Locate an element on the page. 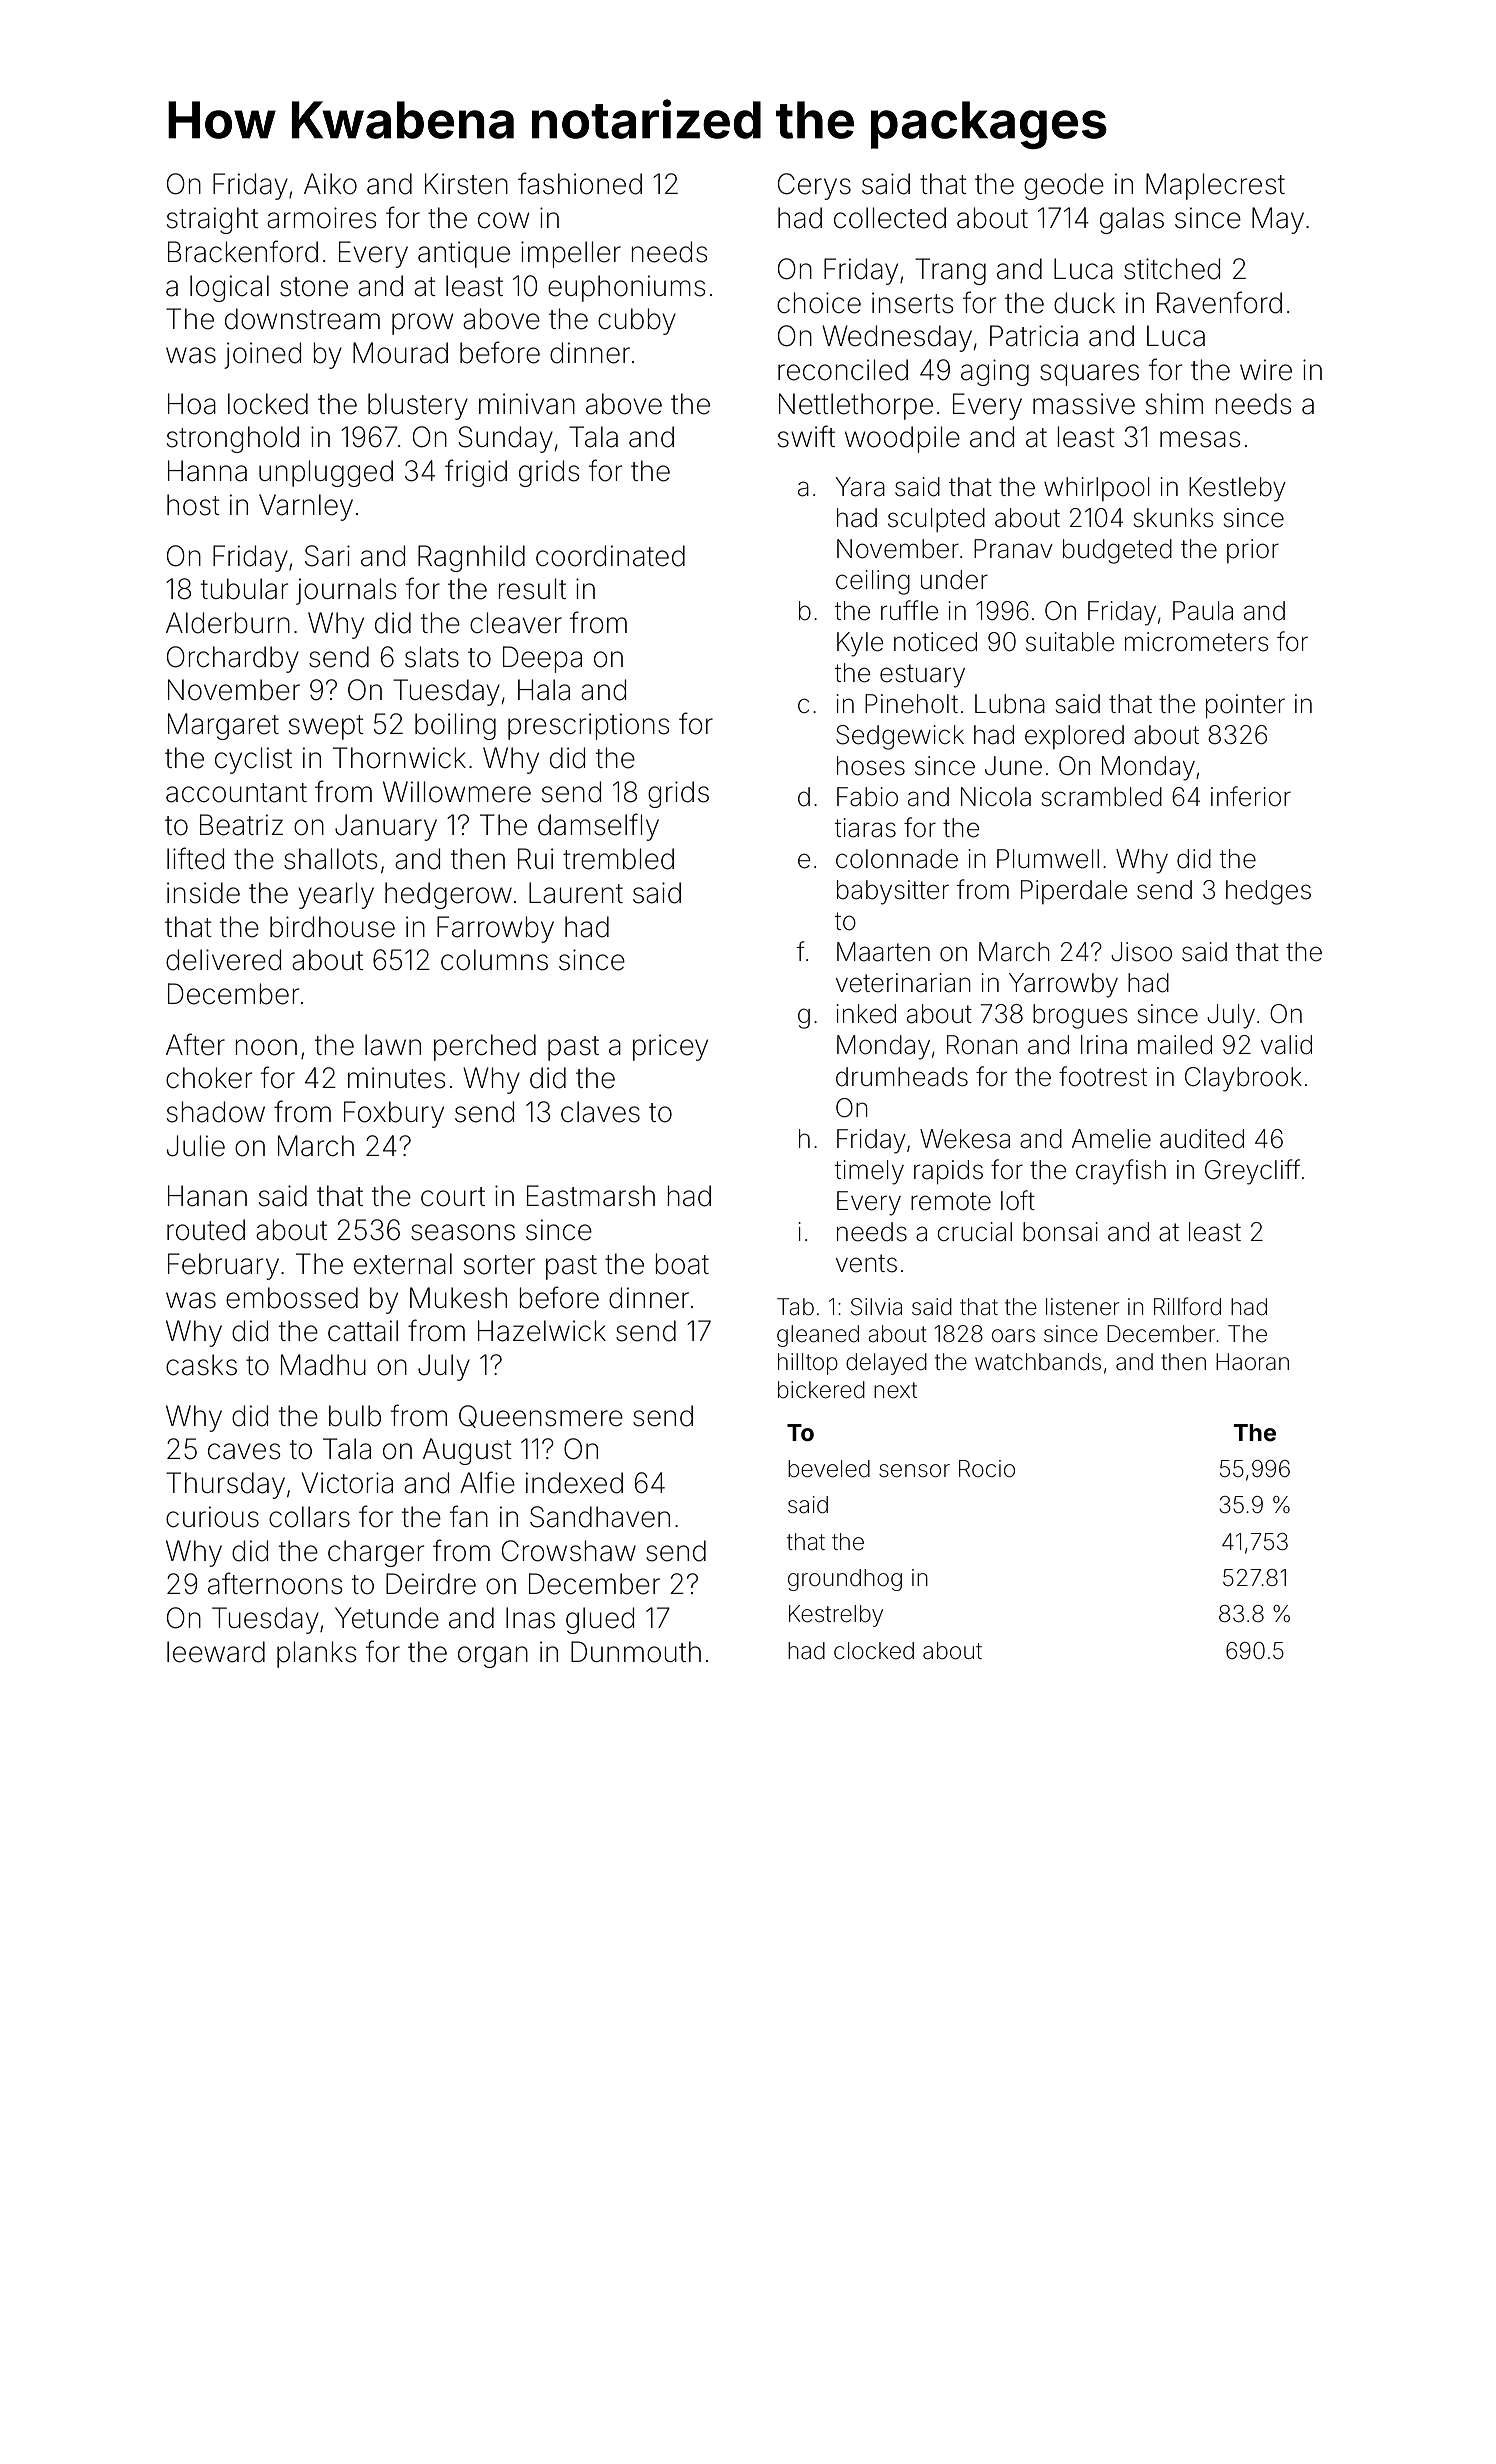 This document has height=2464, width=1496. prior is located at coordinates (1253, 551).
